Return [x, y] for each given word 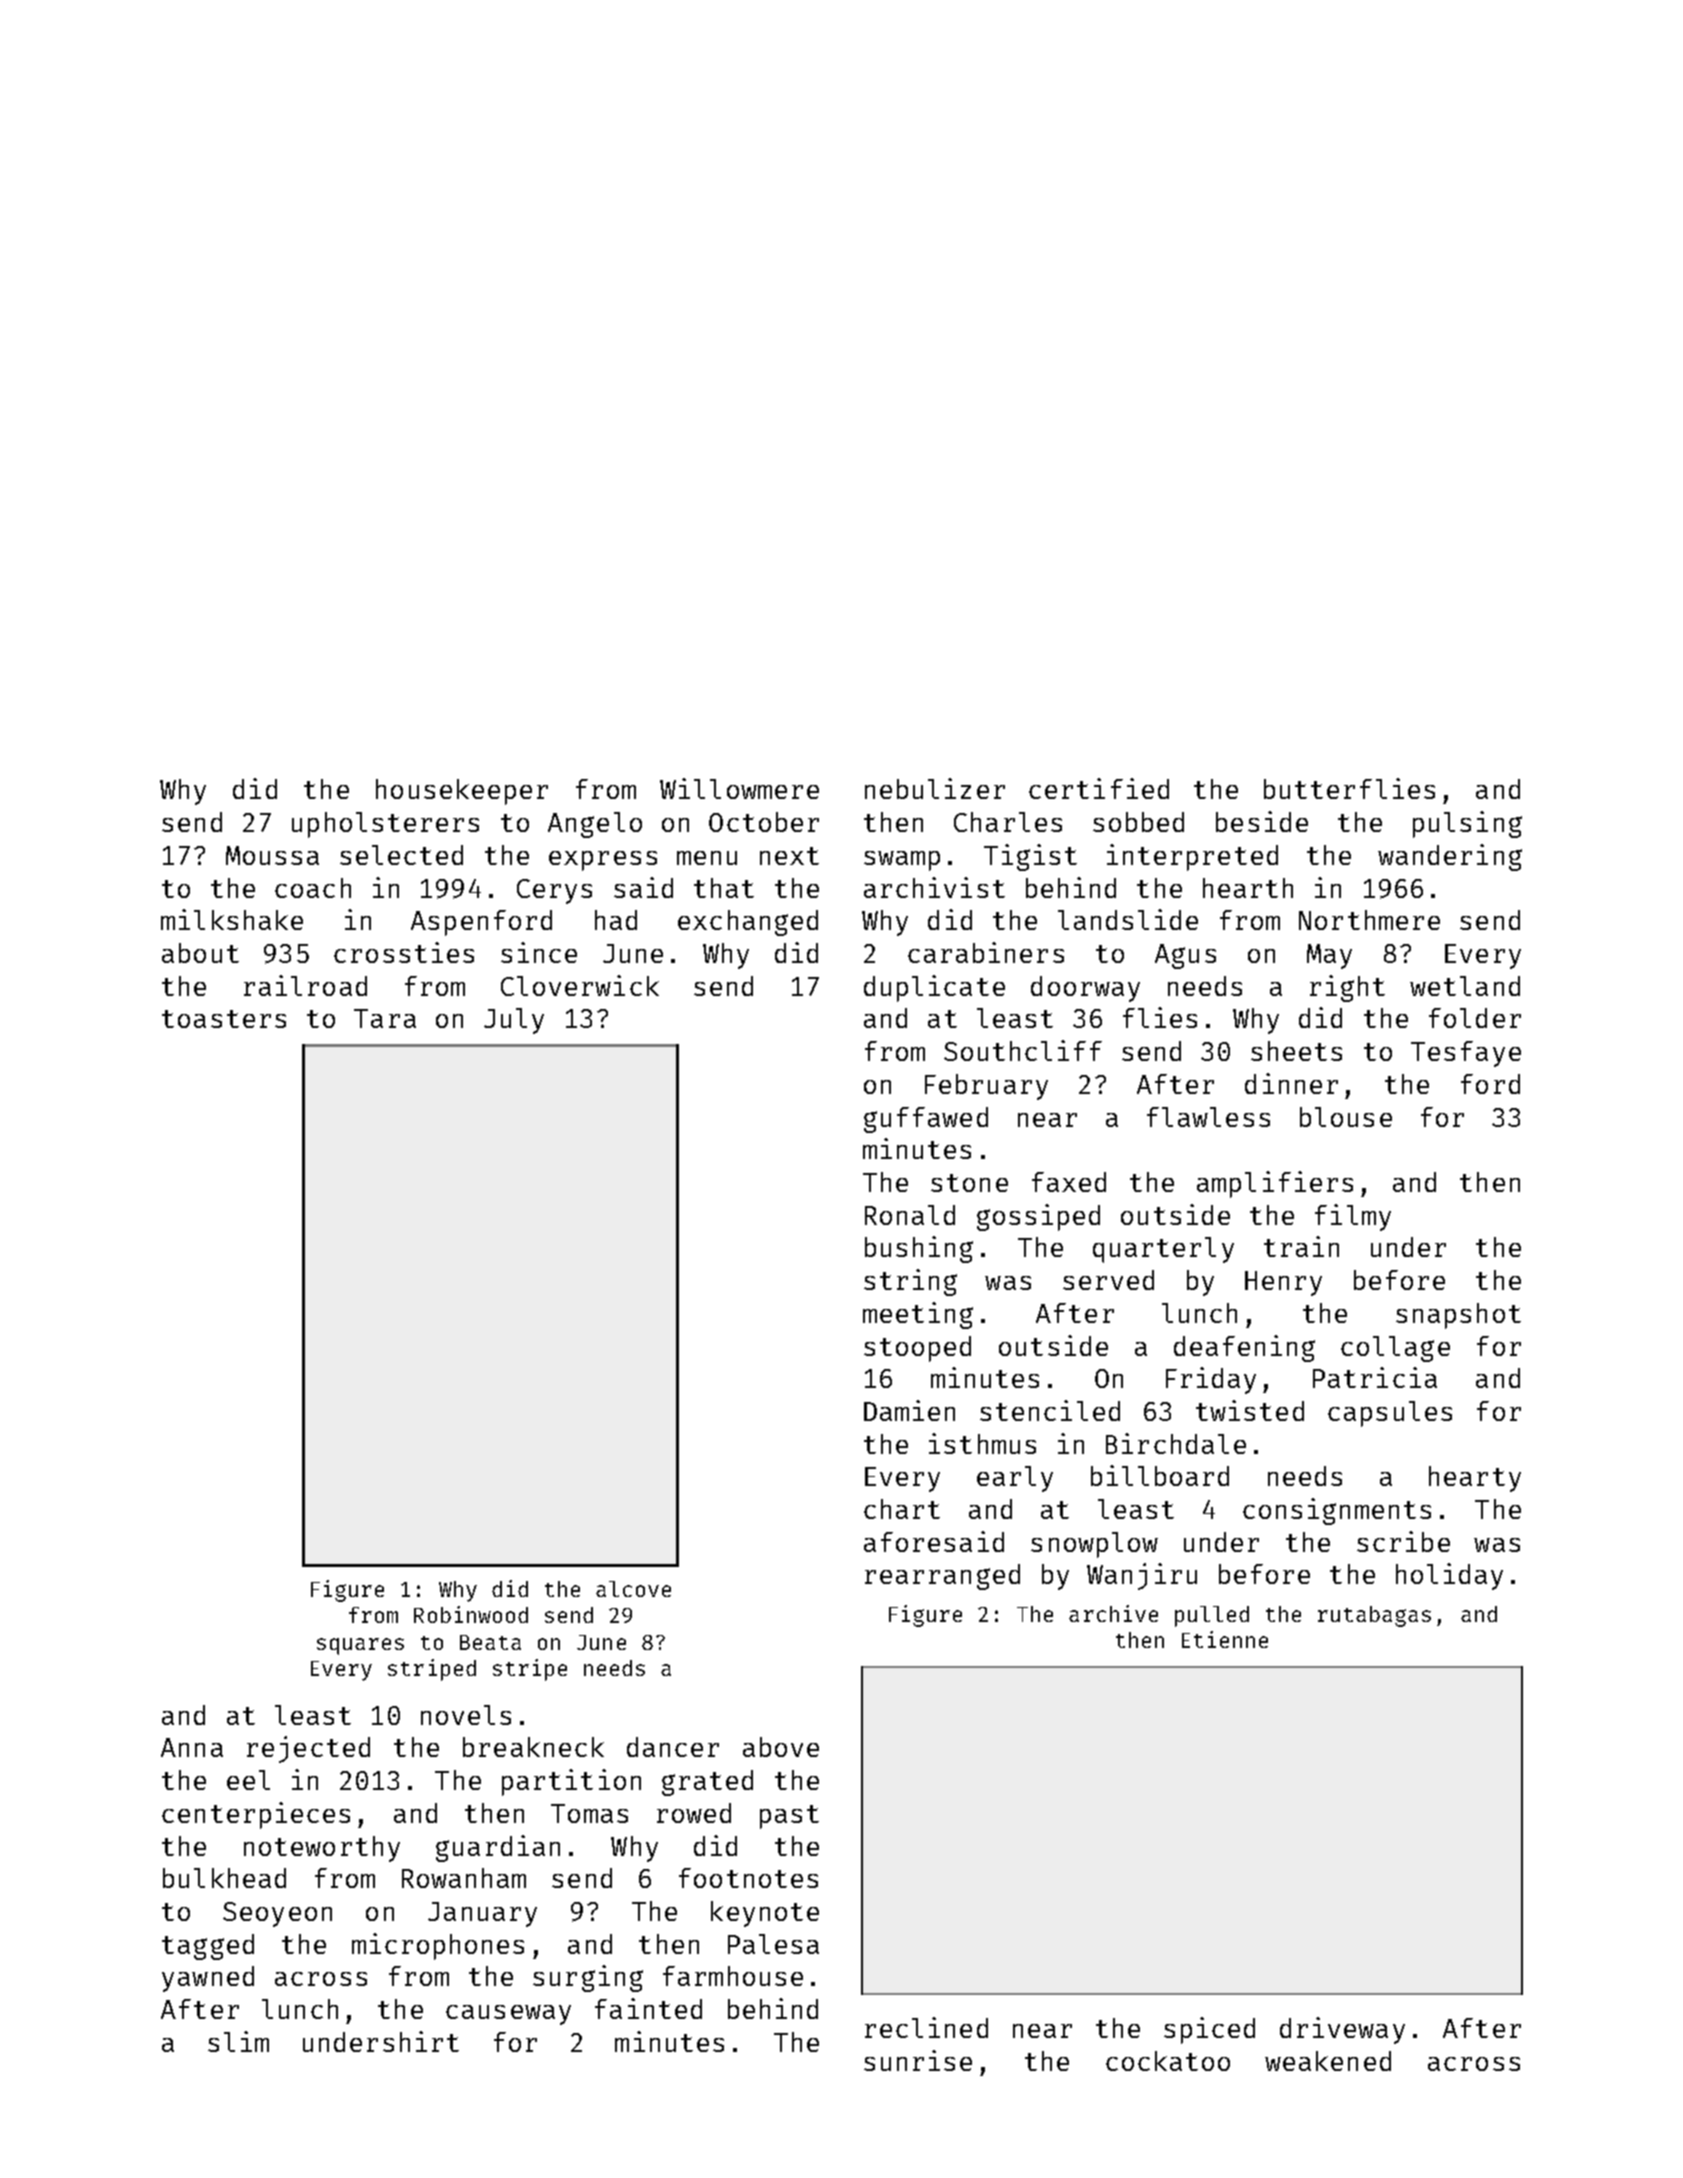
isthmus [982, 1443]
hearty [1475, 1479]
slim [238, 2041]
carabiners [986, 952]
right [1347, 988]
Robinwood [471, 1614]
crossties [404, 952]
